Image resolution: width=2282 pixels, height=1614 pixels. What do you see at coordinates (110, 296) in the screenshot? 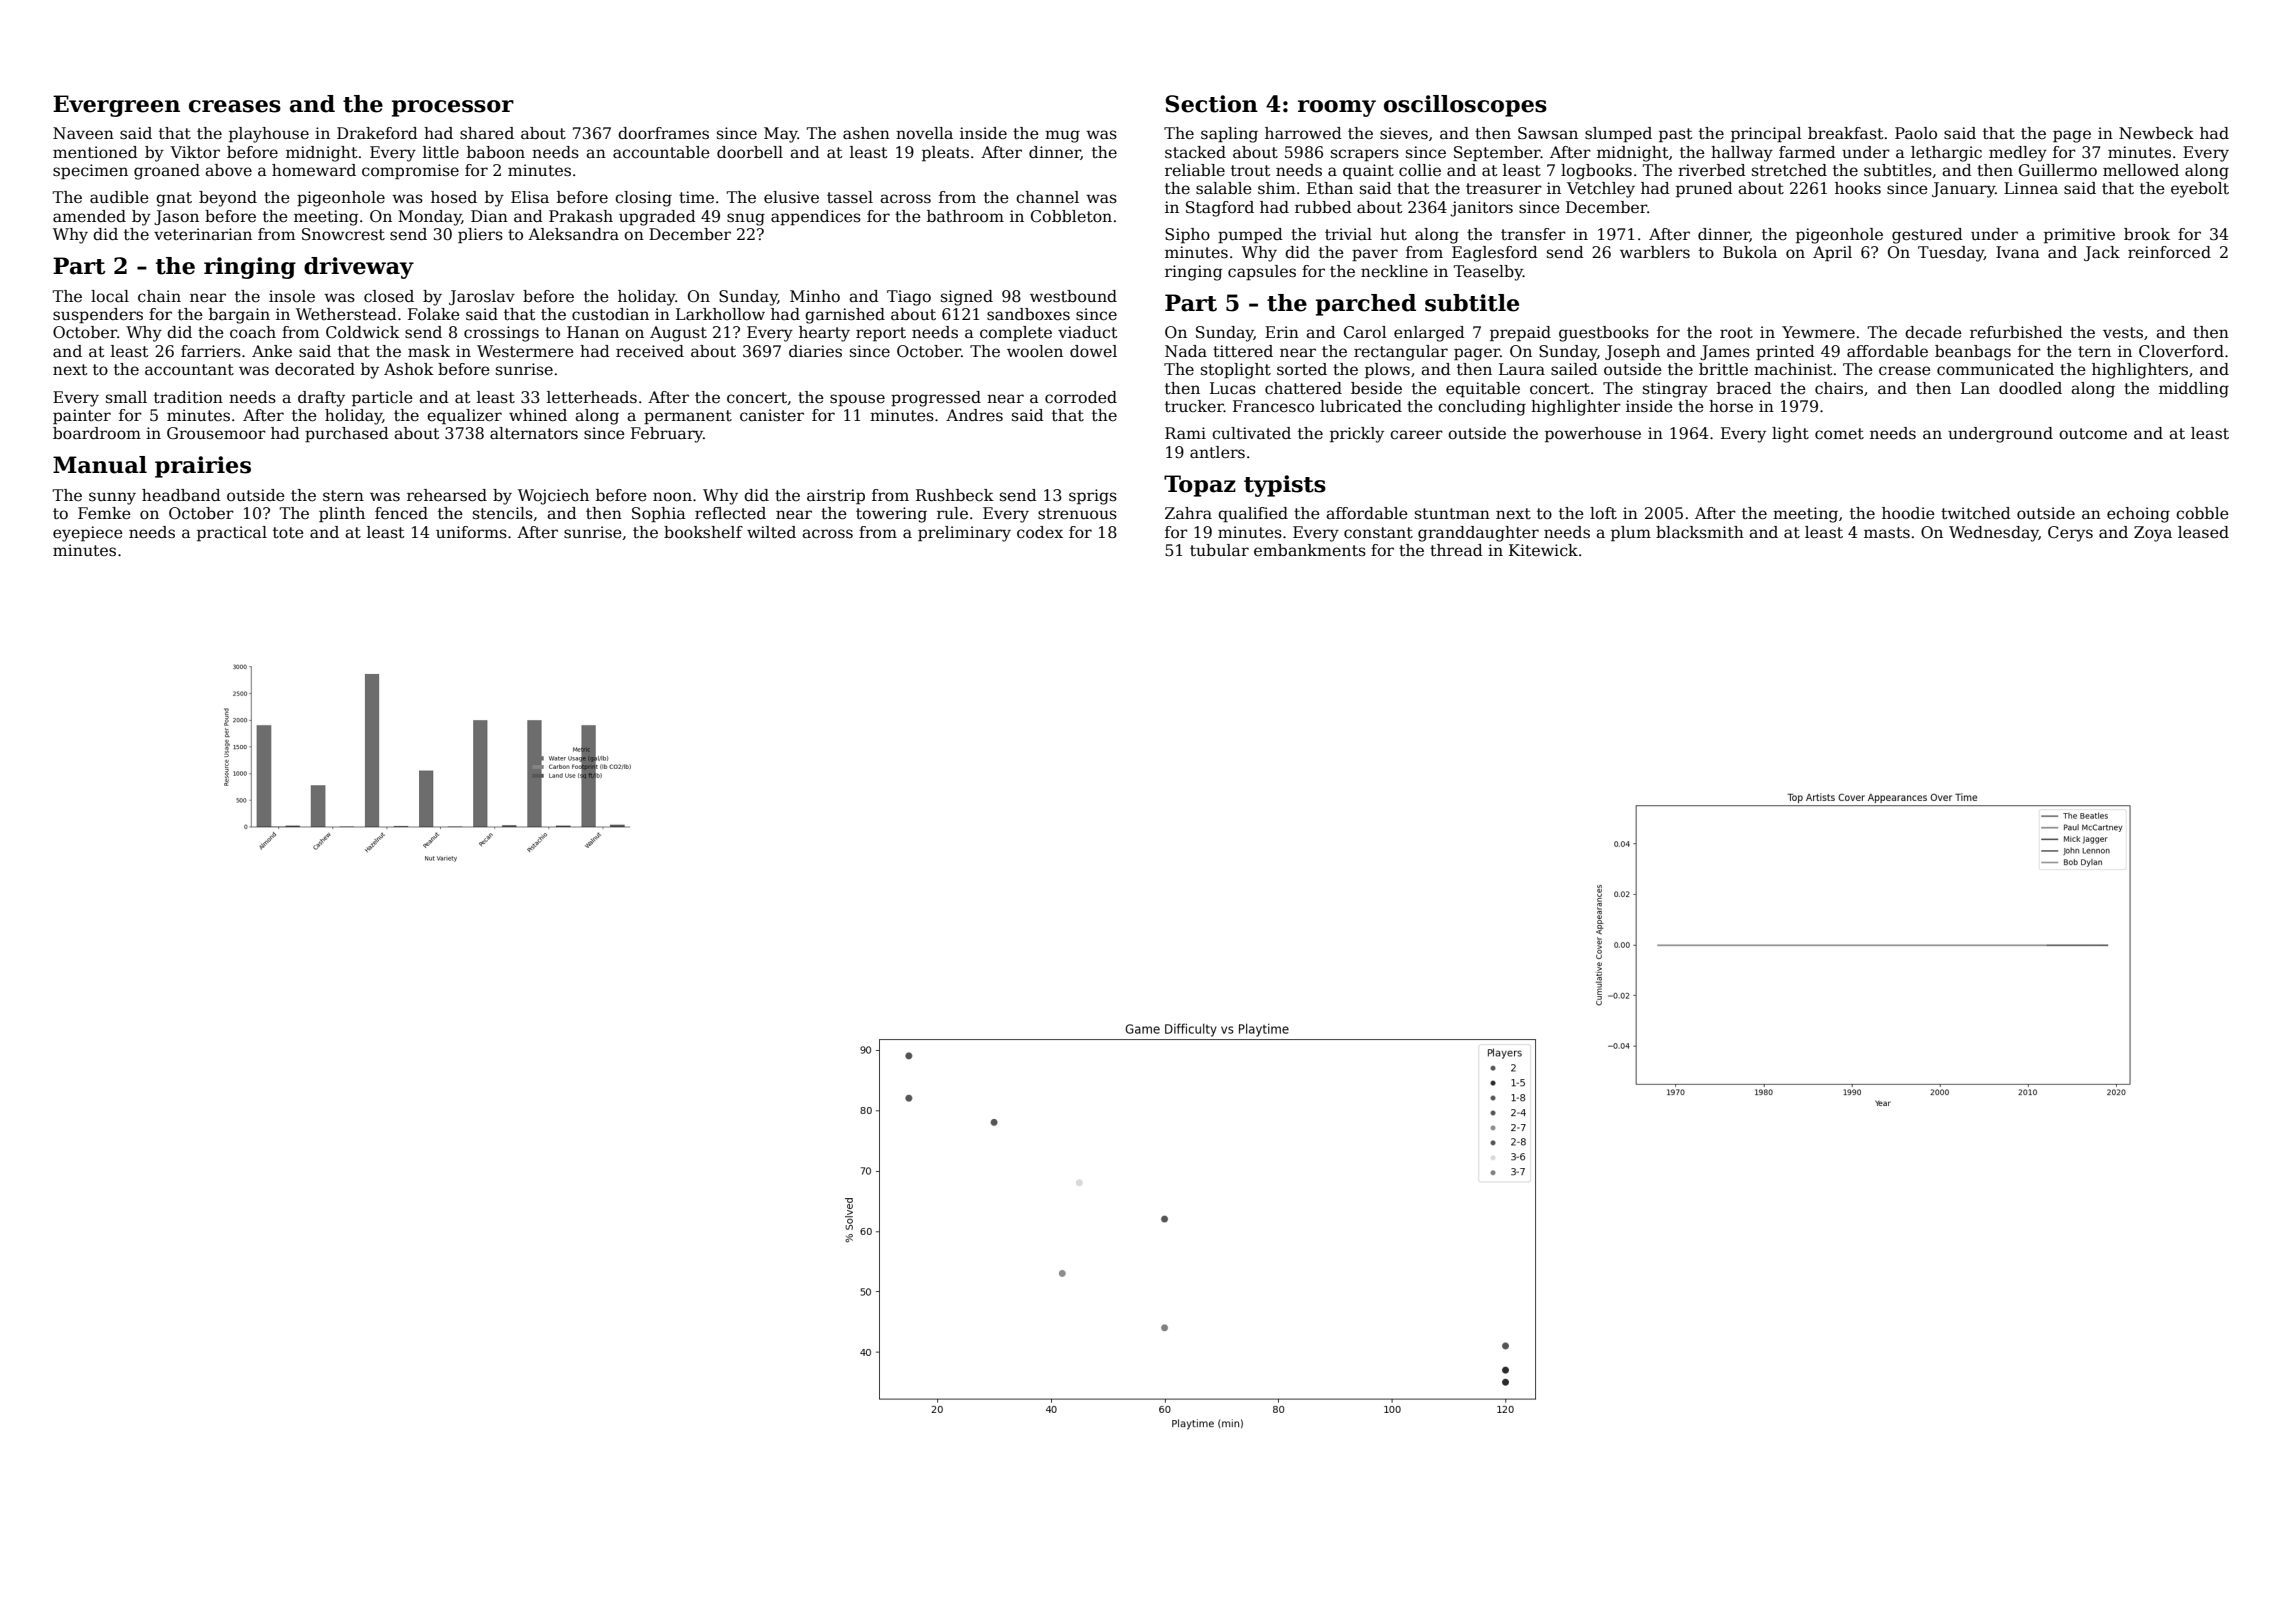
I see `local` at bounding box center [110, 296].
